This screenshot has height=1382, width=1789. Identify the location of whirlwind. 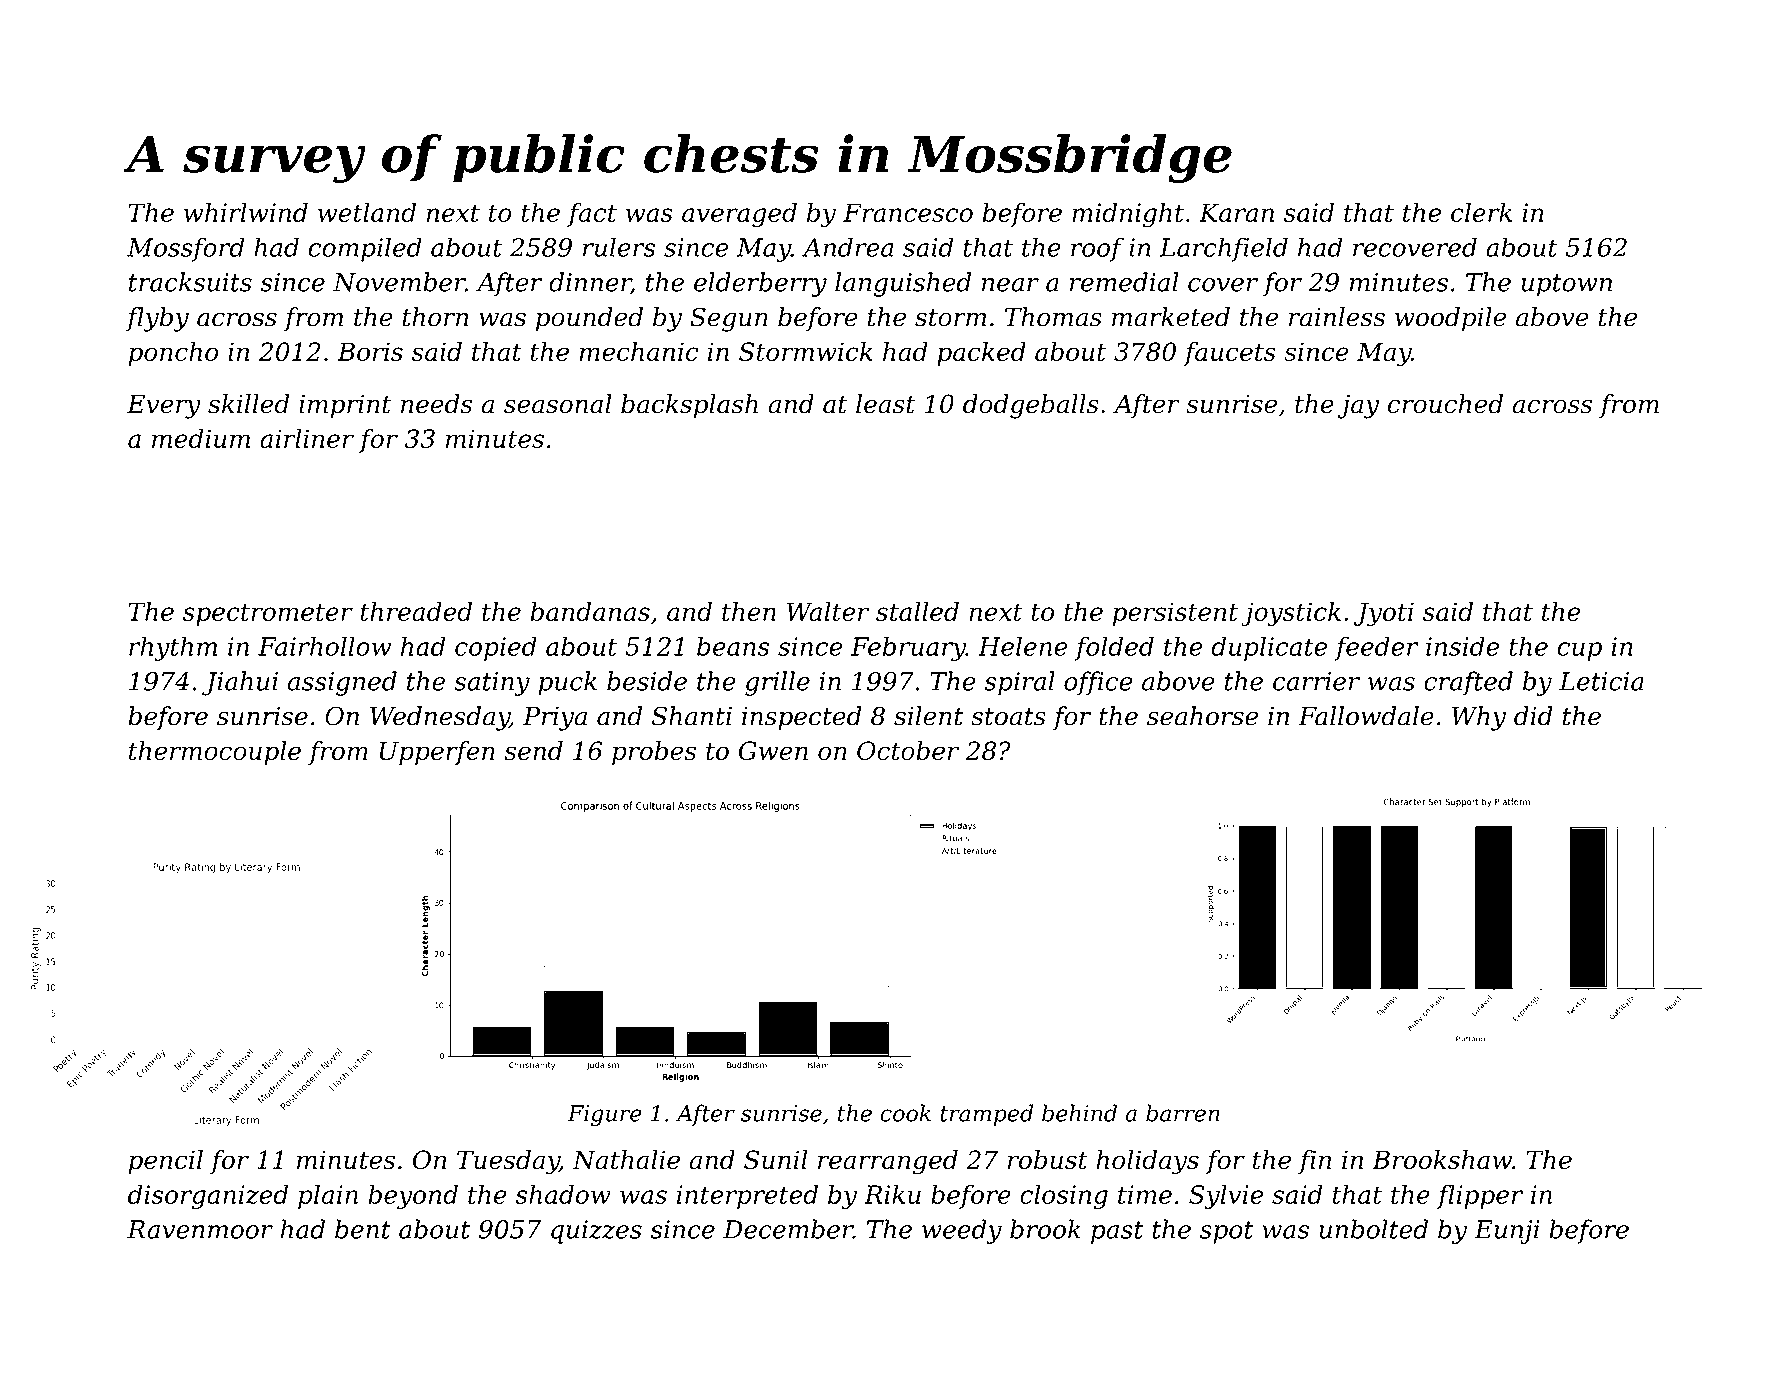
(246, 212).
